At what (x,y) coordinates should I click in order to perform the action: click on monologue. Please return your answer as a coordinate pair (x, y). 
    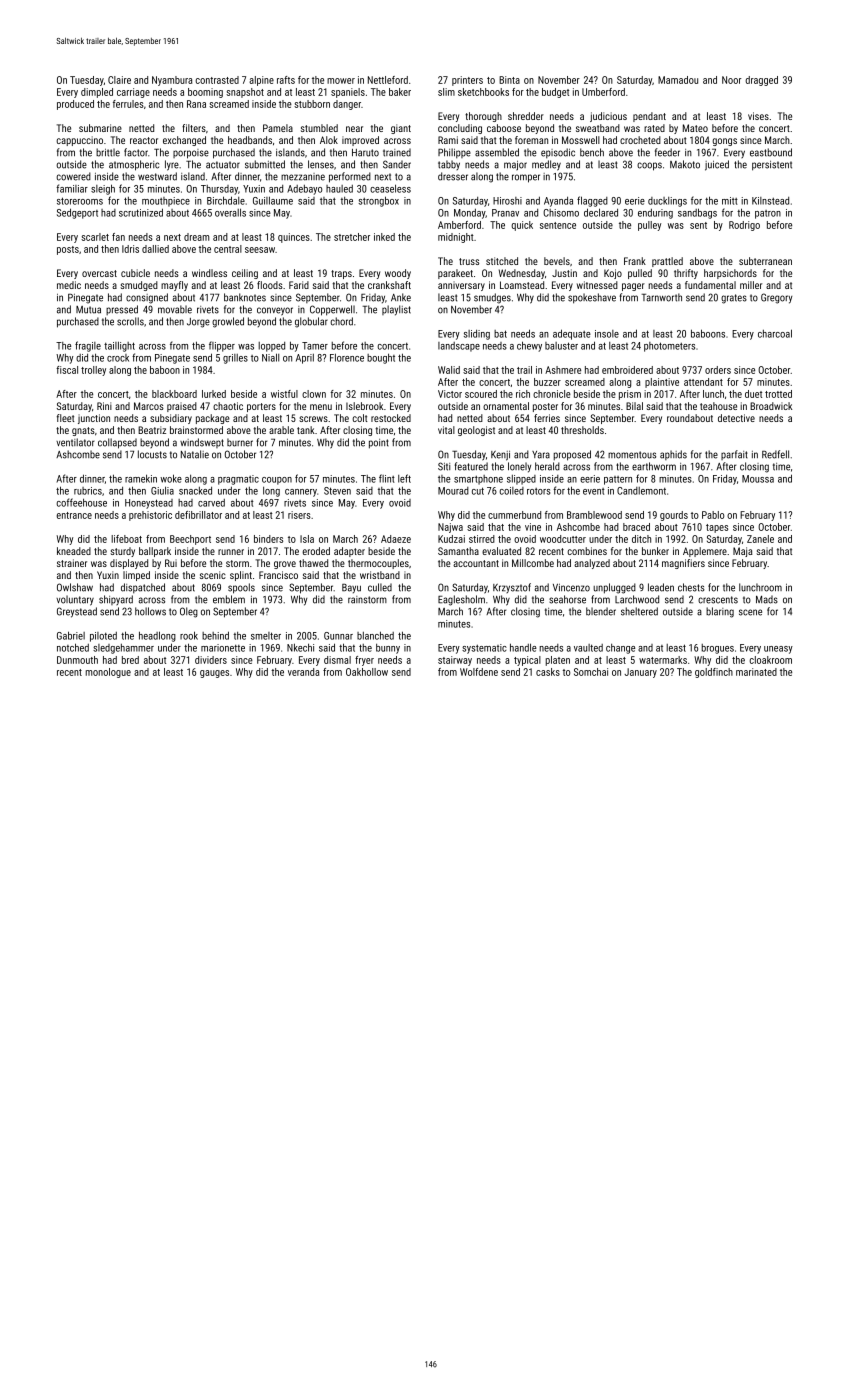
    Looking at the image, I should click on (108, 673).
